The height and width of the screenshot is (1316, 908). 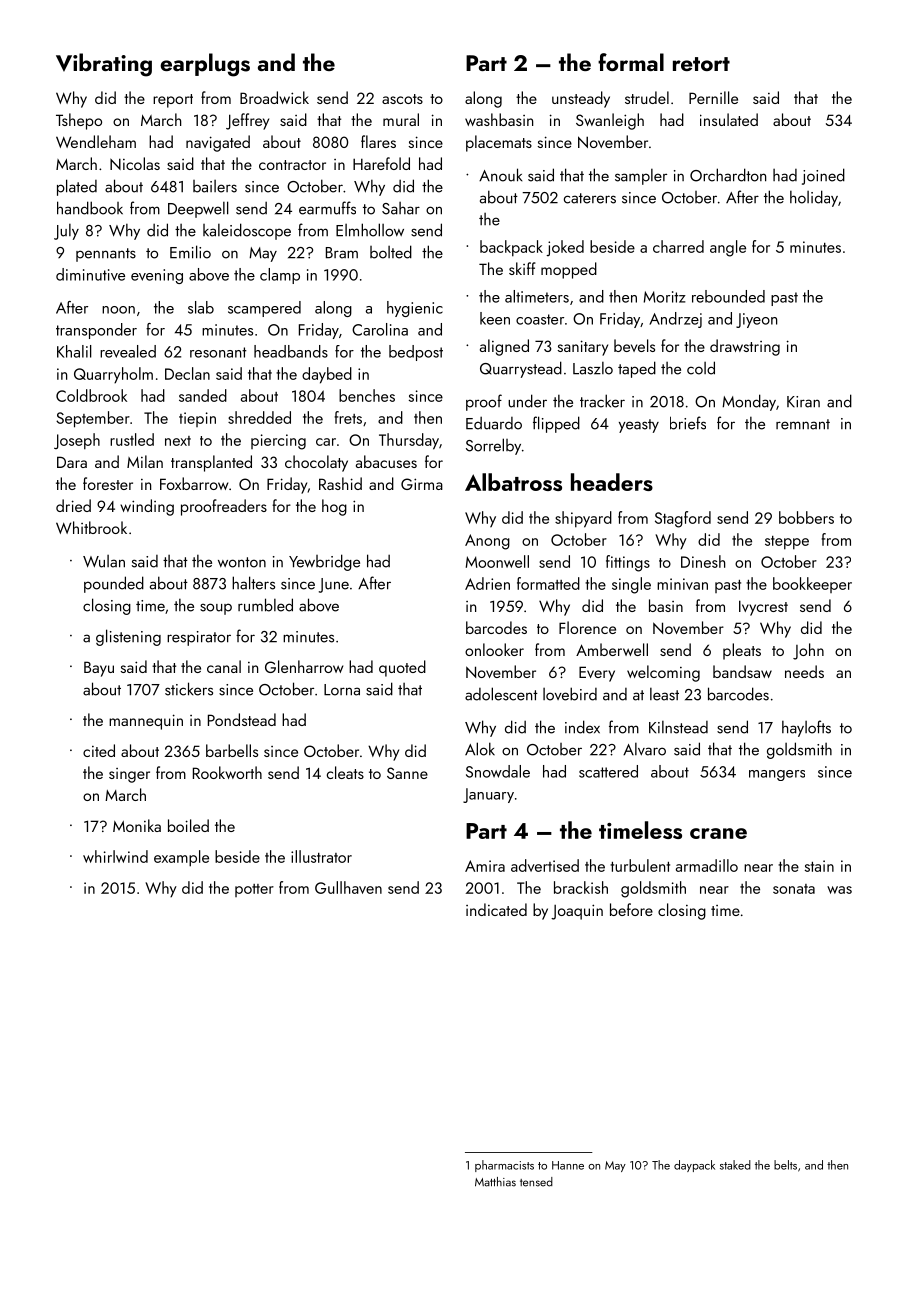 I want to click on Matthias, so click(x=495, y=1182).
